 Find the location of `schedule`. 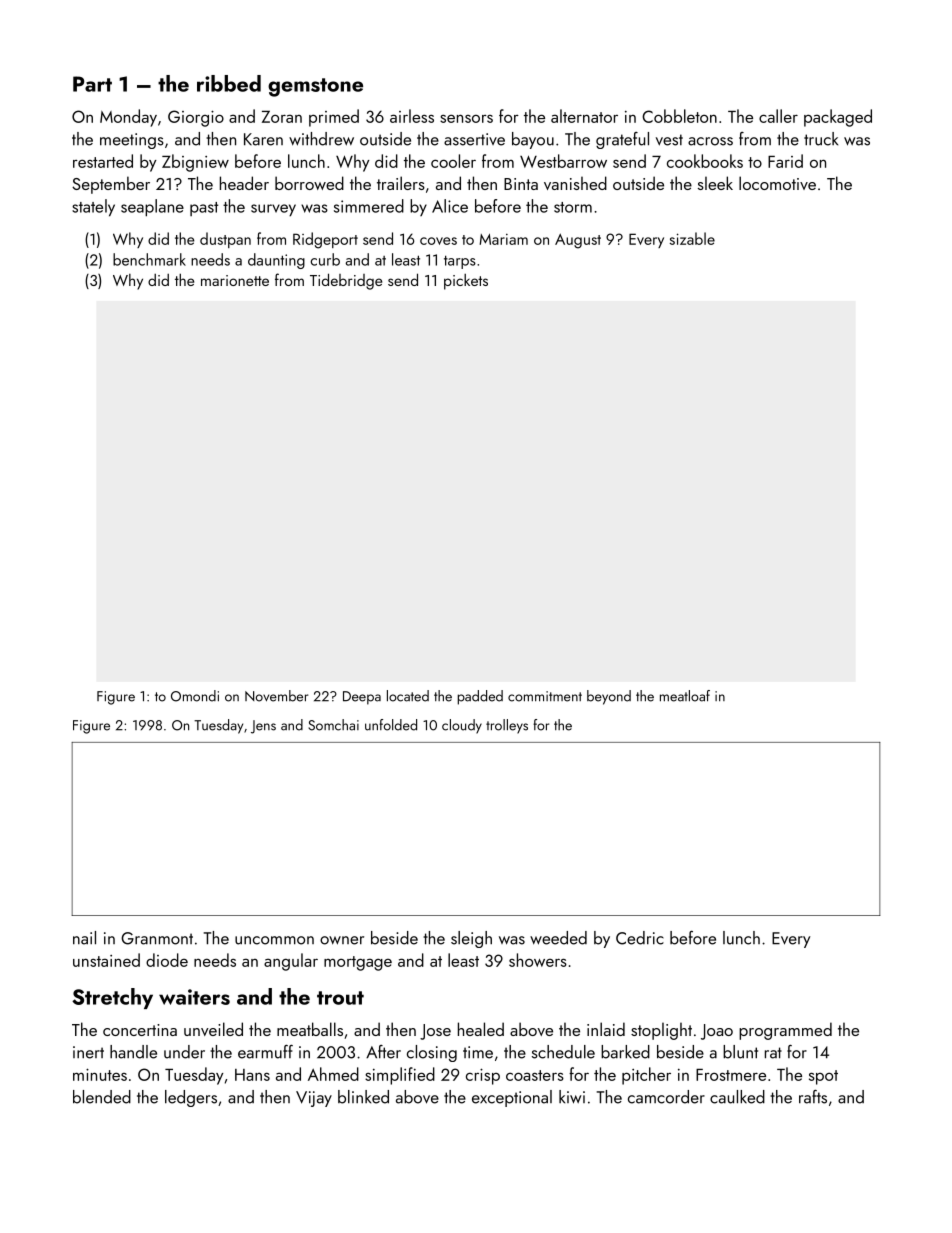

schedule is located at coordinates (563, 1052).
